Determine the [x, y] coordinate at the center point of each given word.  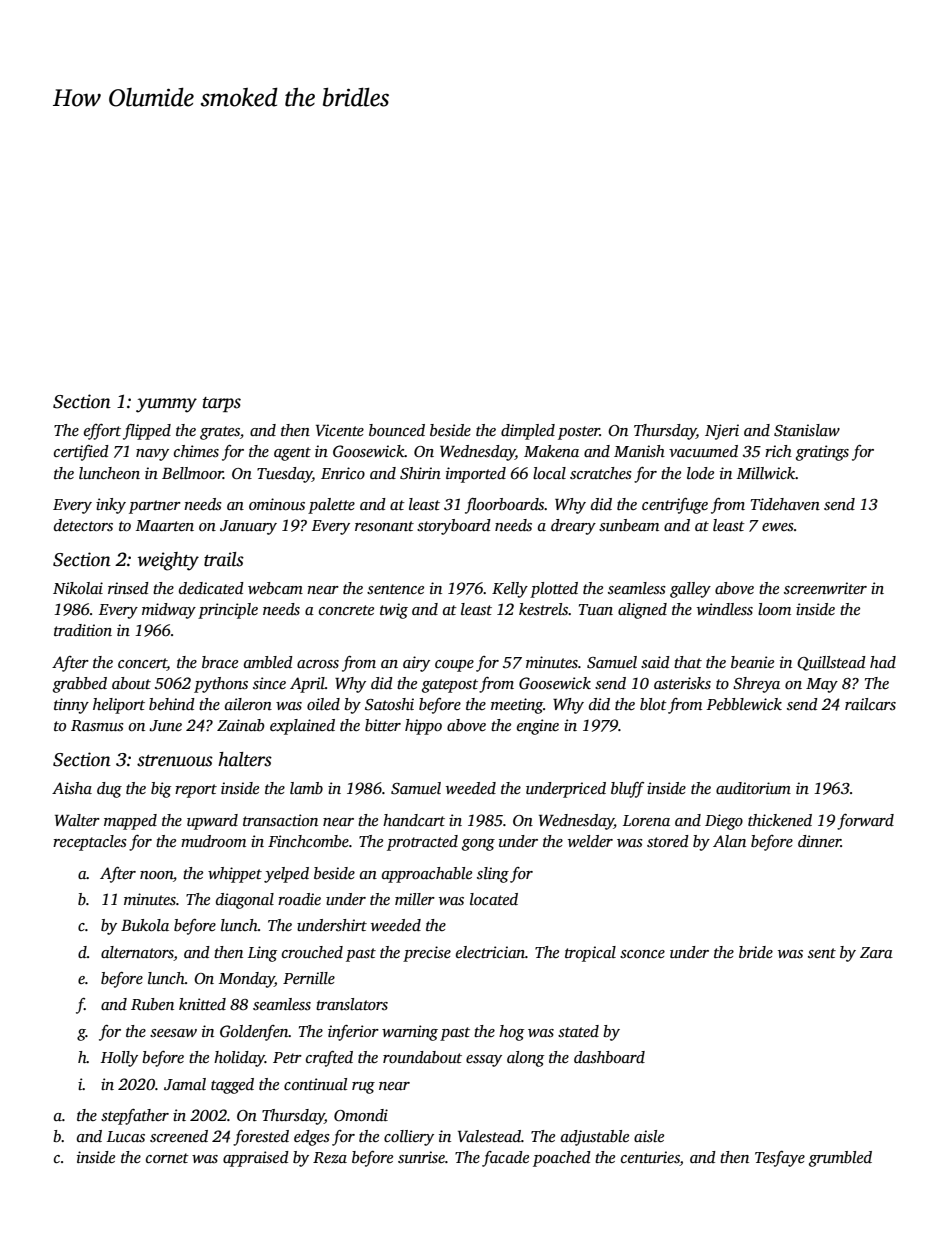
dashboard [609, 1057]
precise [427, 954]
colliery [409, 1138]
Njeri [722, 432]
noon [156, 875]
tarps [222, 404]
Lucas [126, 1137]
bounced [397, 430]
